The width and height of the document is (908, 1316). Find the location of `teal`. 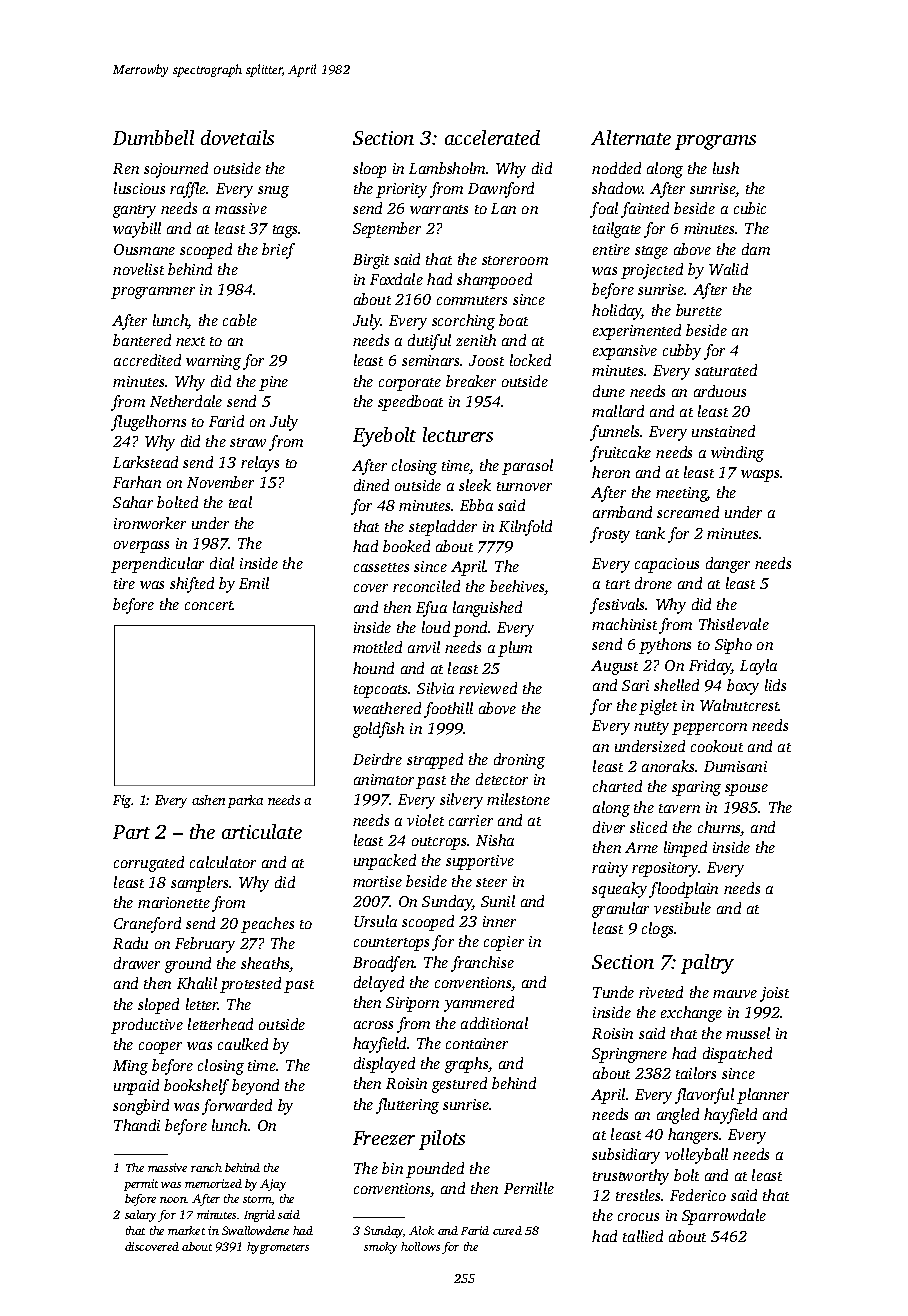

teal is located at coordinates (240, 502).
